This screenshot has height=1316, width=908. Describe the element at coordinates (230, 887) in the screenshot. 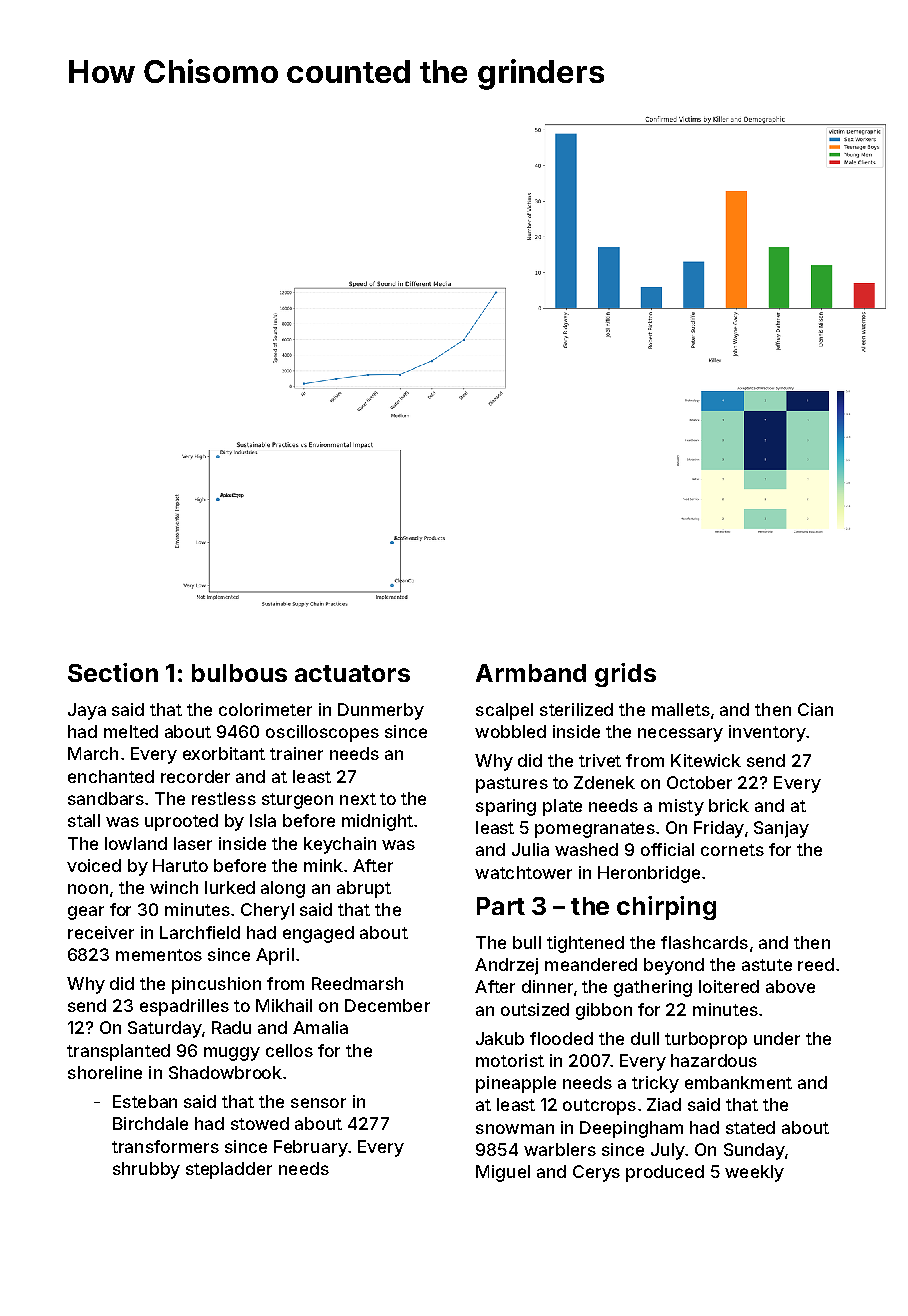

I see `lurked` at that location.
